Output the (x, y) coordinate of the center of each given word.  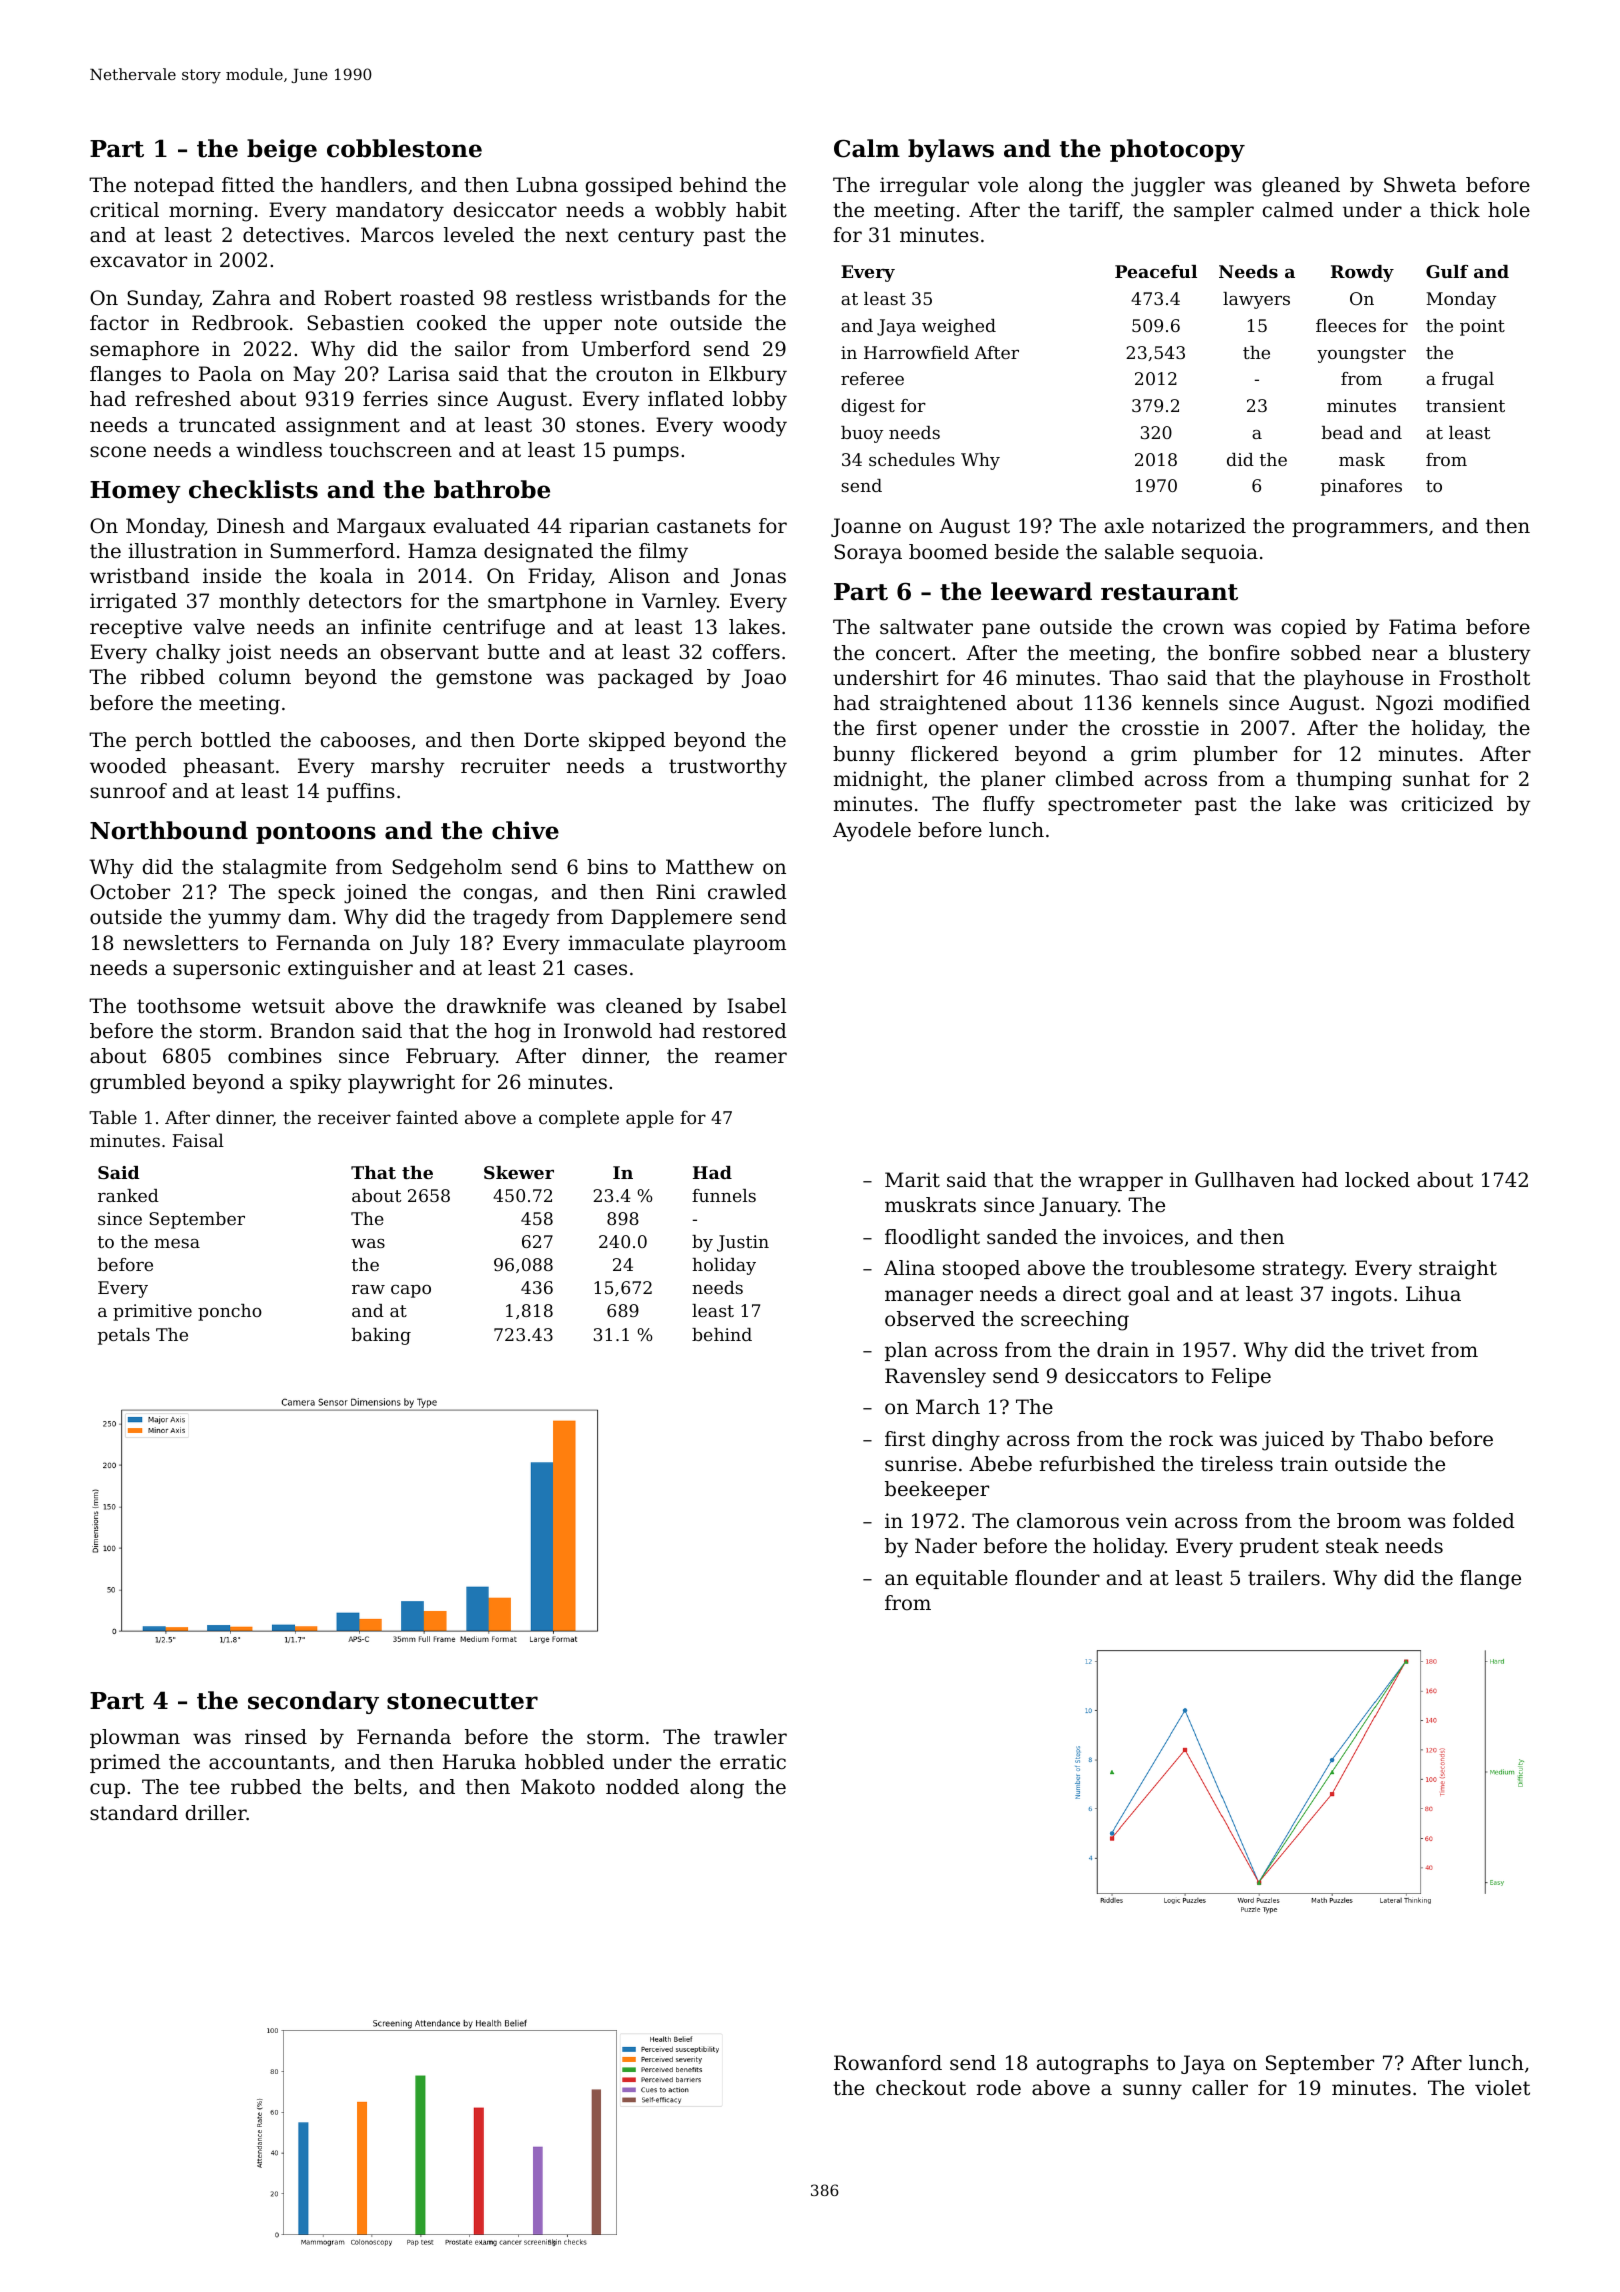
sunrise (921, 1464)
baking (381, 1336)
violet (1502, 2088)
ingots (1361, 1296)
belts (378, 1787)
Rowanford (888, 2063)
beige (282, 150)
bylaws (951, 150)
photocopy (1177, 150)
